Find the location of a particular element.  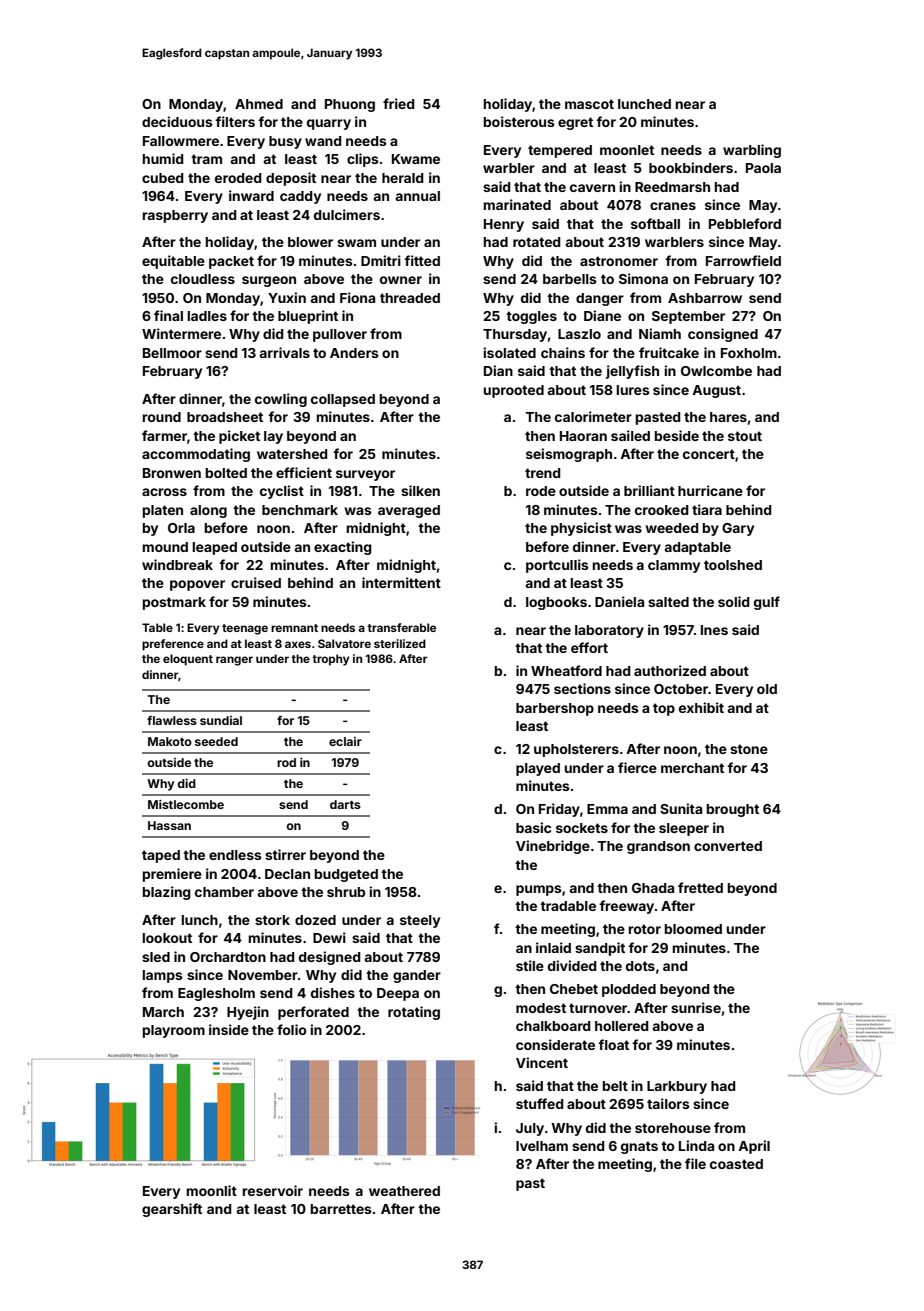

warbling is located at coordinates (752, 151).
